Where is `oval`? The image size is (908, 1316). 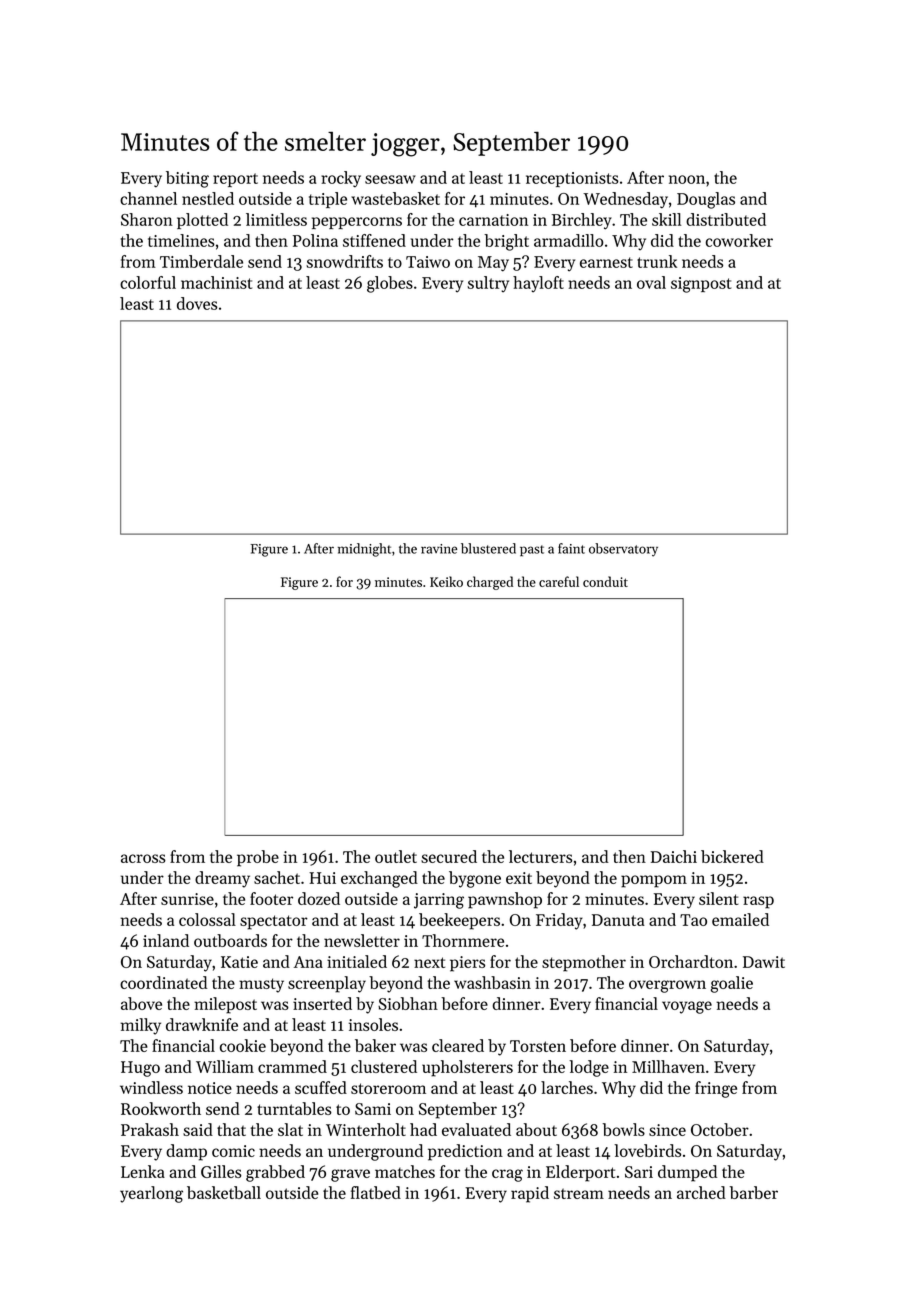
oval is located at coordinates (651, 282).
